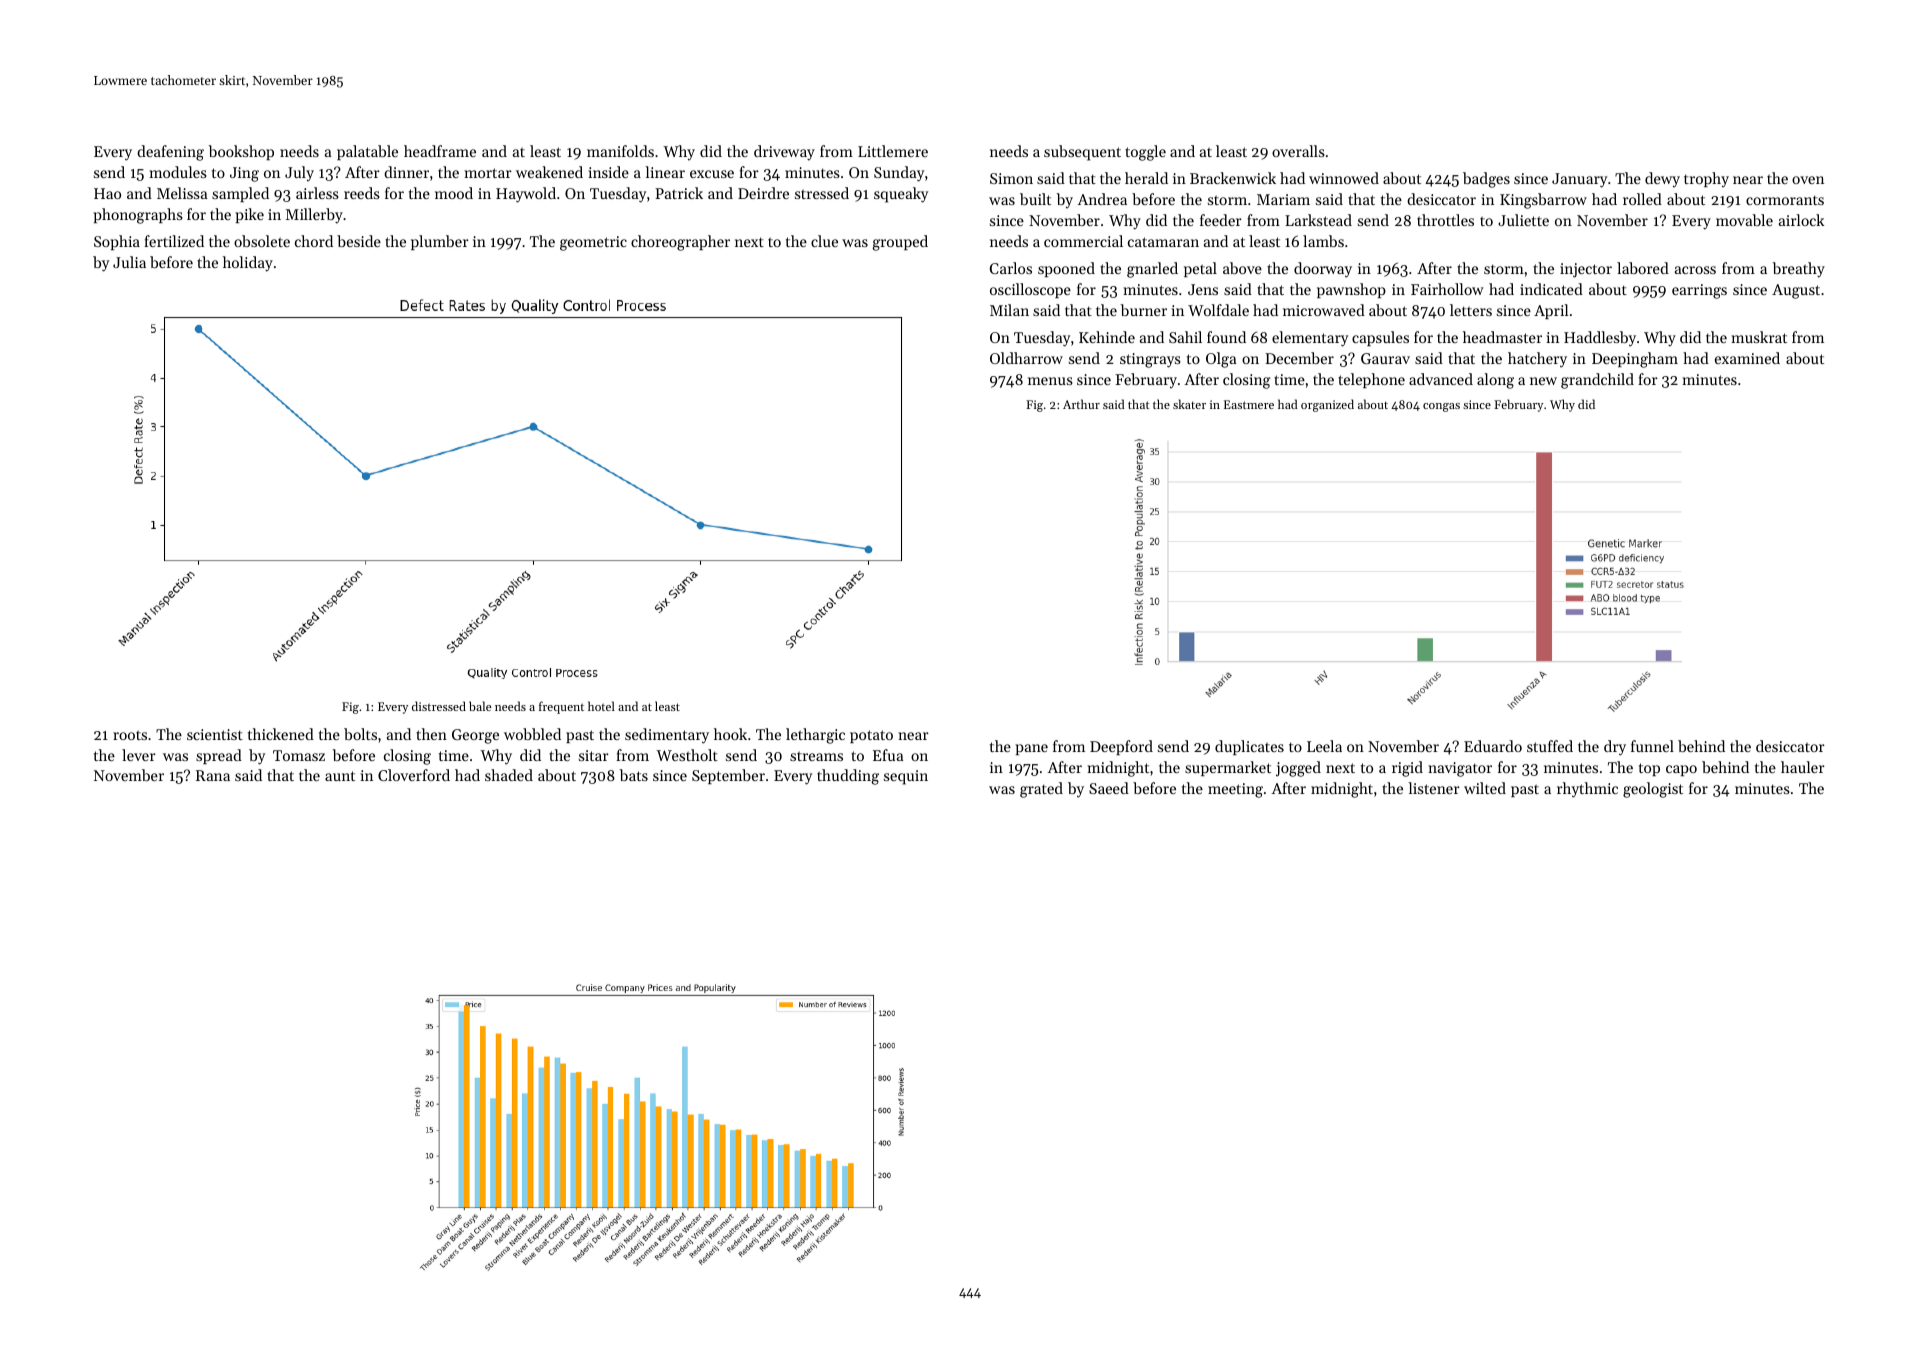  I want to click on aunt, so click(340, 776).
